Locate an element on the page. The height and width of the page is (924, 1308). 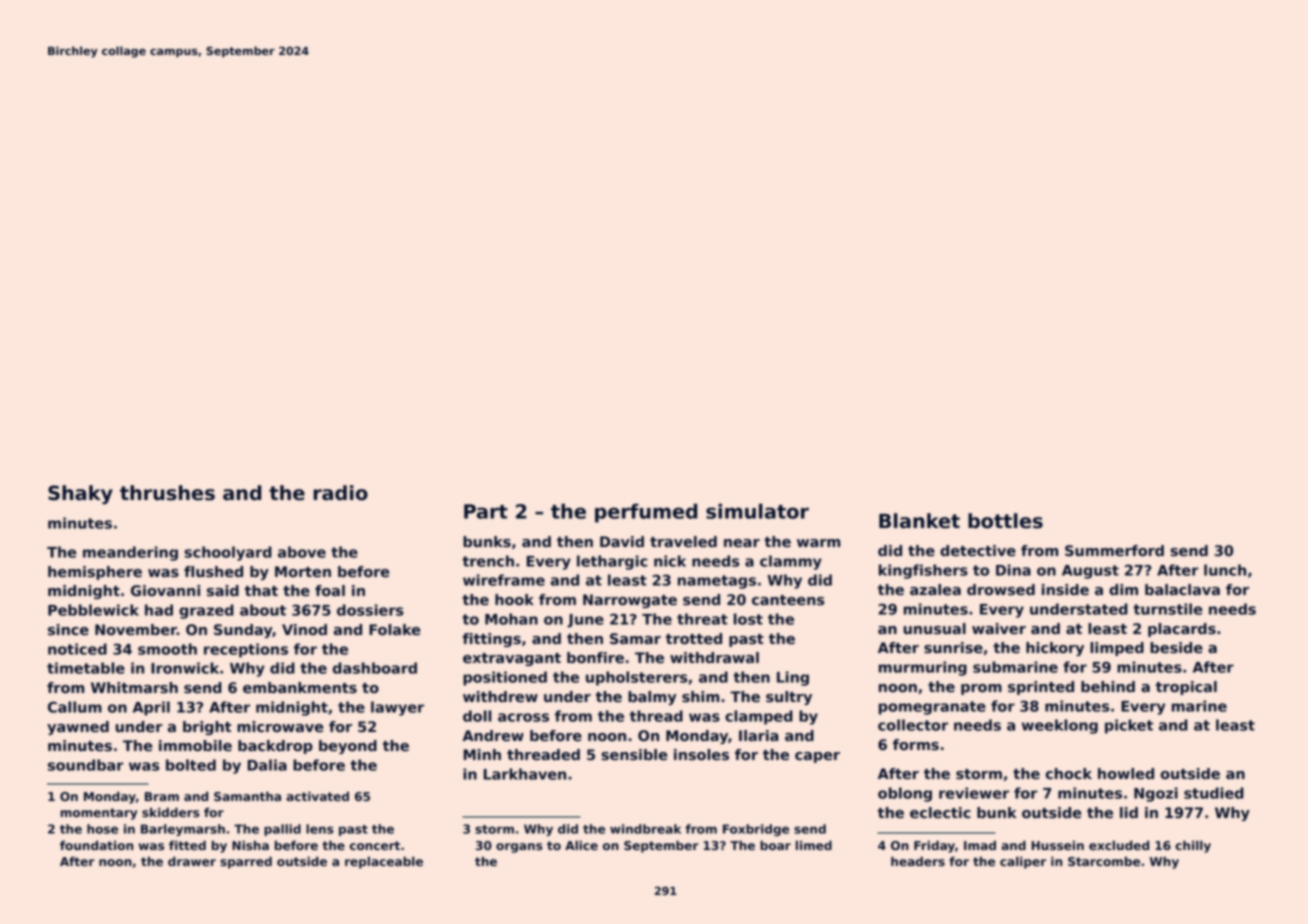
perfumed is located at coordinates (646, 513).
